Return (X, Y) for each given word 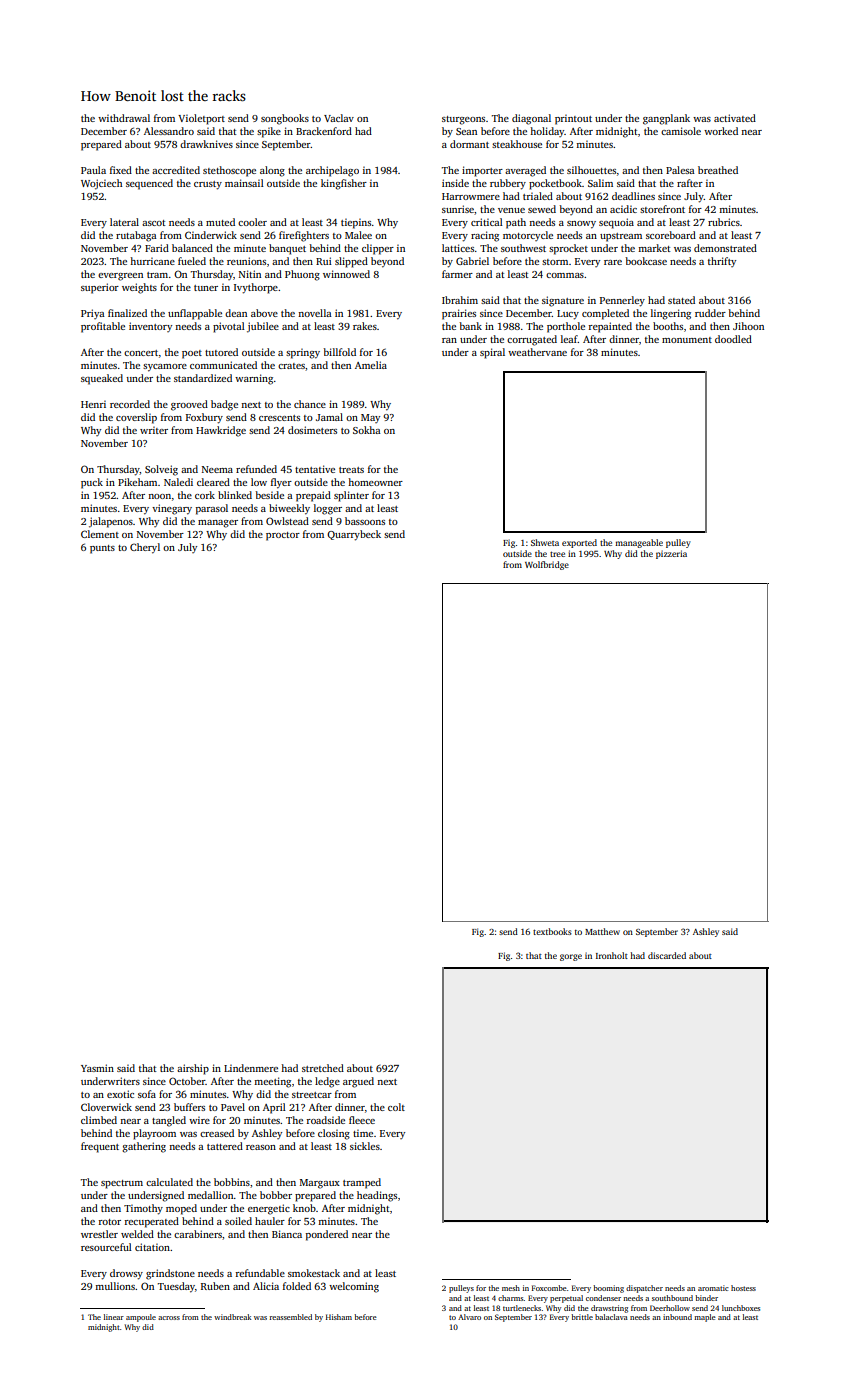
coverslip (136, 418)
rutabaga (136, 236)
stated (681, 300)
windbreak (232, 1317)
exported (579, 543)
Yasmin (97, 1068)
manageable (639, 543)
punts (102, 549)
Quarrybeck (354, 535)
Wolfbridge (547, 565)
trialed (538, 196)
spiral (492, 353)
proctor (283, 536)
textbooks (552, 931)
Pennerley (622, 301)
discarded (667, 955)
